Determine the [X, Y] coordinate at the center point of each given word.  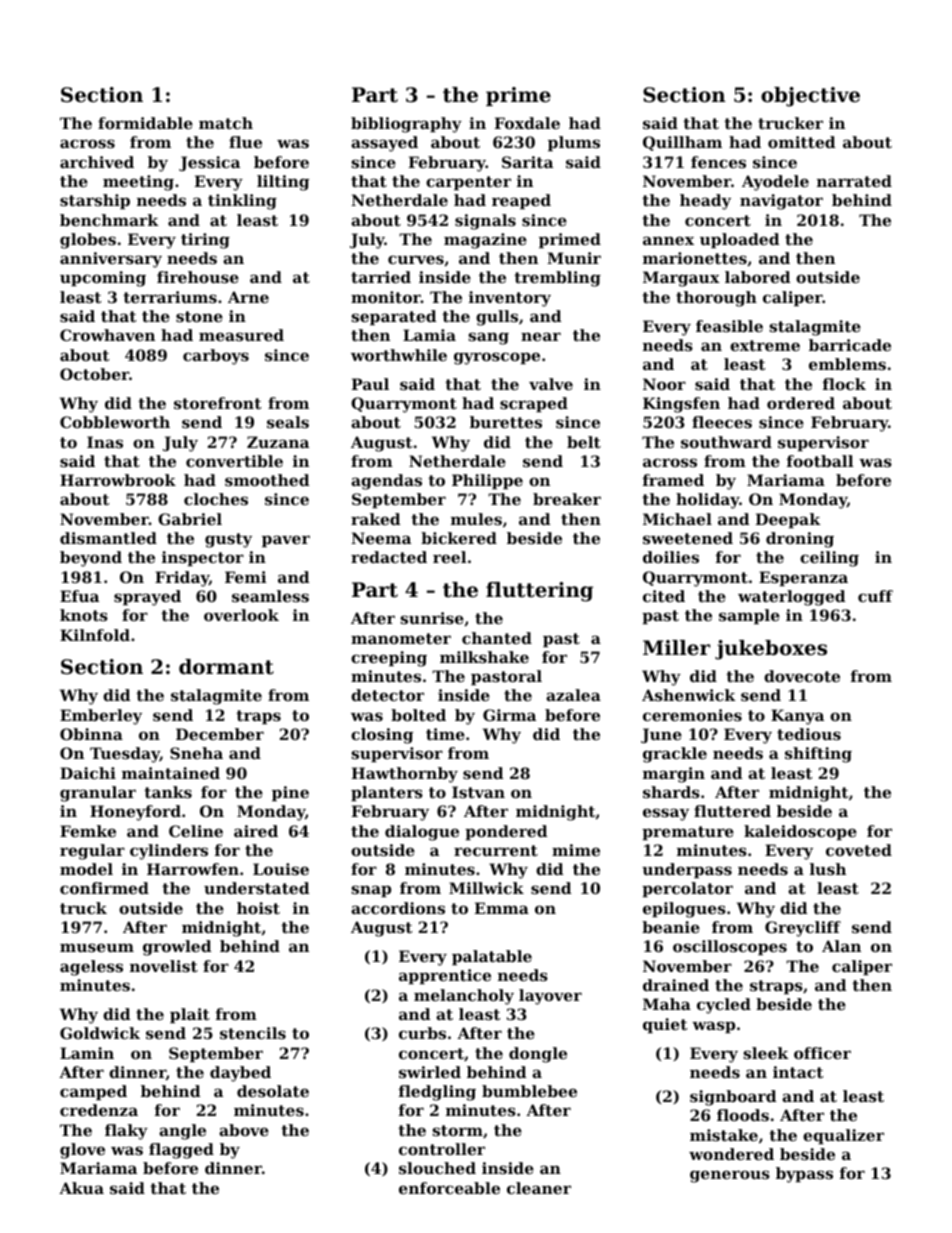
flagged [181, 1151]
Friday [182, 579]
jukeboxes [771, 650]
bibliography [406, 125]
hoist [258, 908]
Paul [370, 384]
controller [442, 1149]
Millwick [486, 888]
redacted [389, 557]
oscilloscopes [730, 947]
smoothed [267, 480]
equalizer [843, 1136]
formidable [145, 123]
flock [844, 384]
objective [810, 97]
